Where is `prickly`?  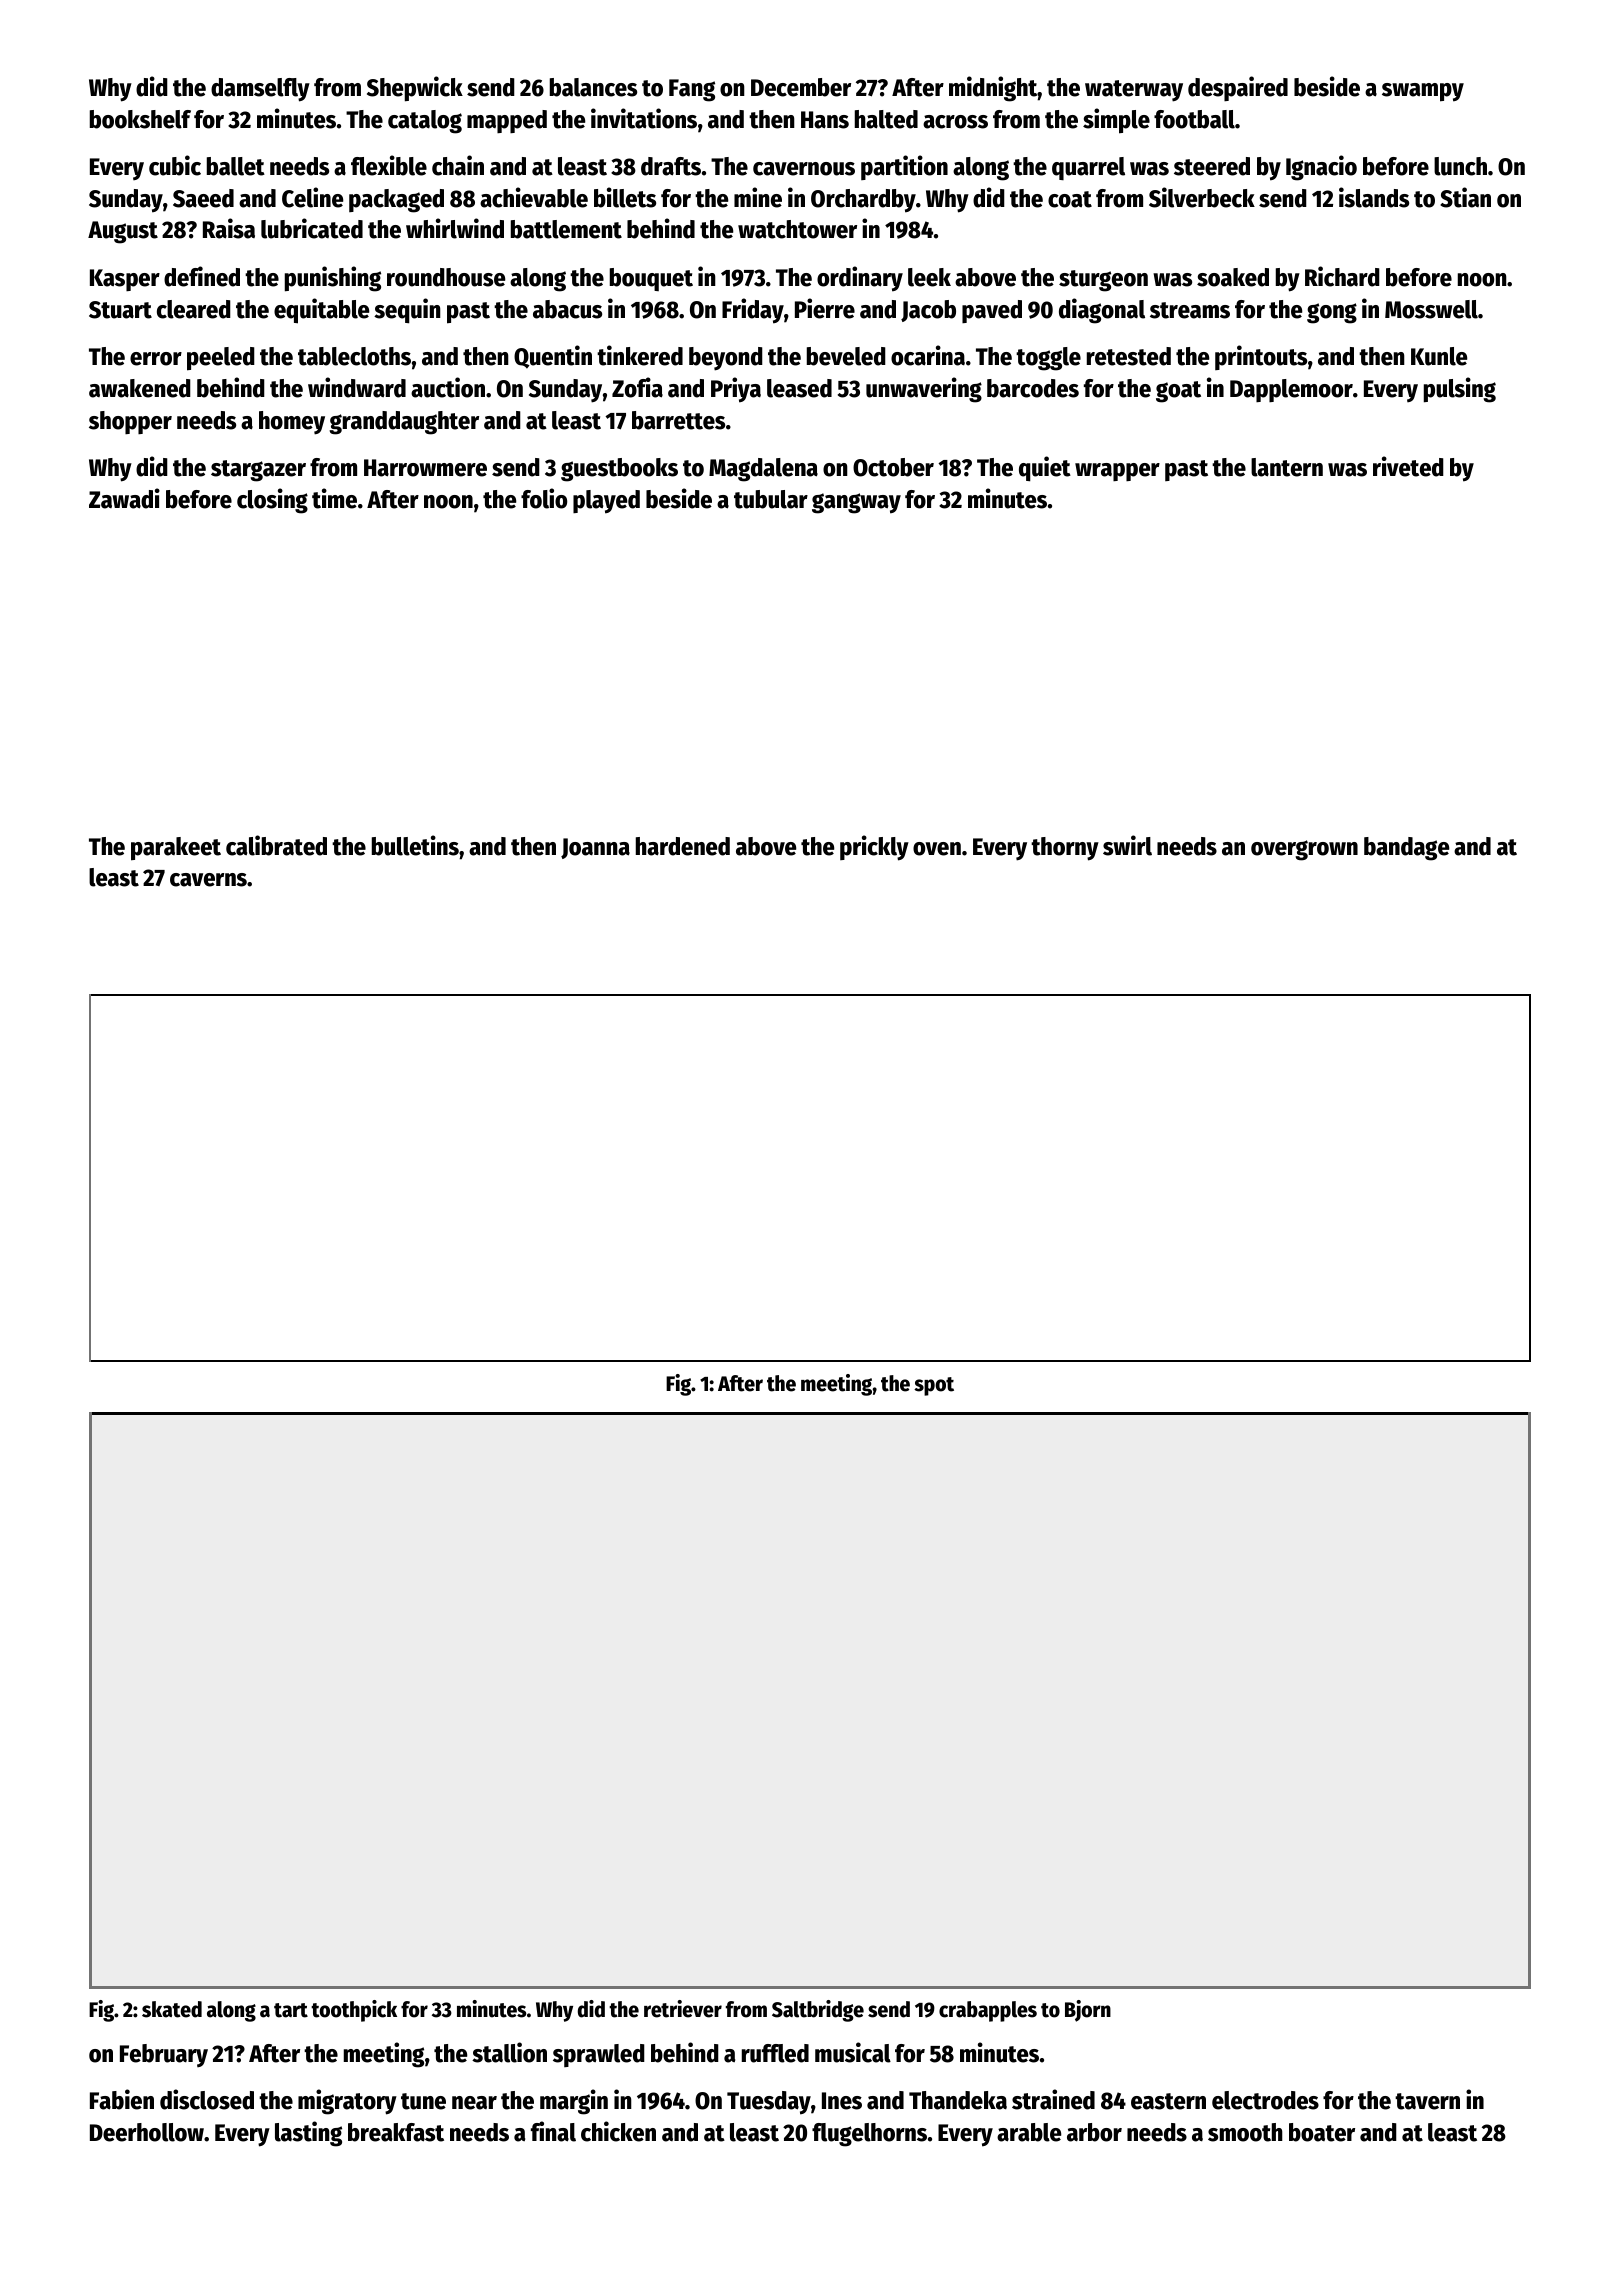 prickly is located at coordinates (874, 848).
